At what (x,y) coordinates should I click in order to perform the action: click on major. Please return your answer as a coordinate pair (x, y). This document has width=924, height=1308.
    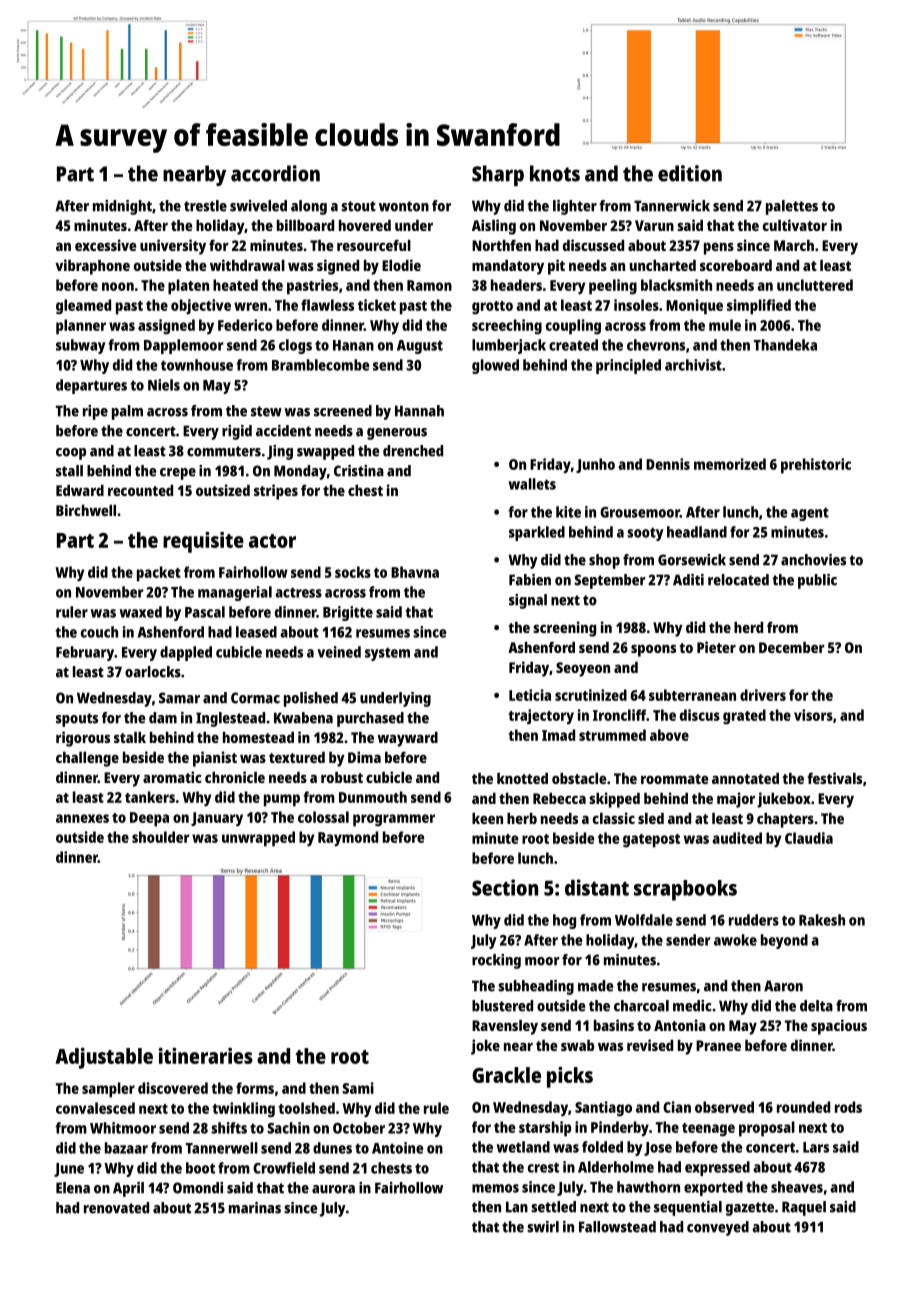
    Looking at the image, I should click on (736, 800).
